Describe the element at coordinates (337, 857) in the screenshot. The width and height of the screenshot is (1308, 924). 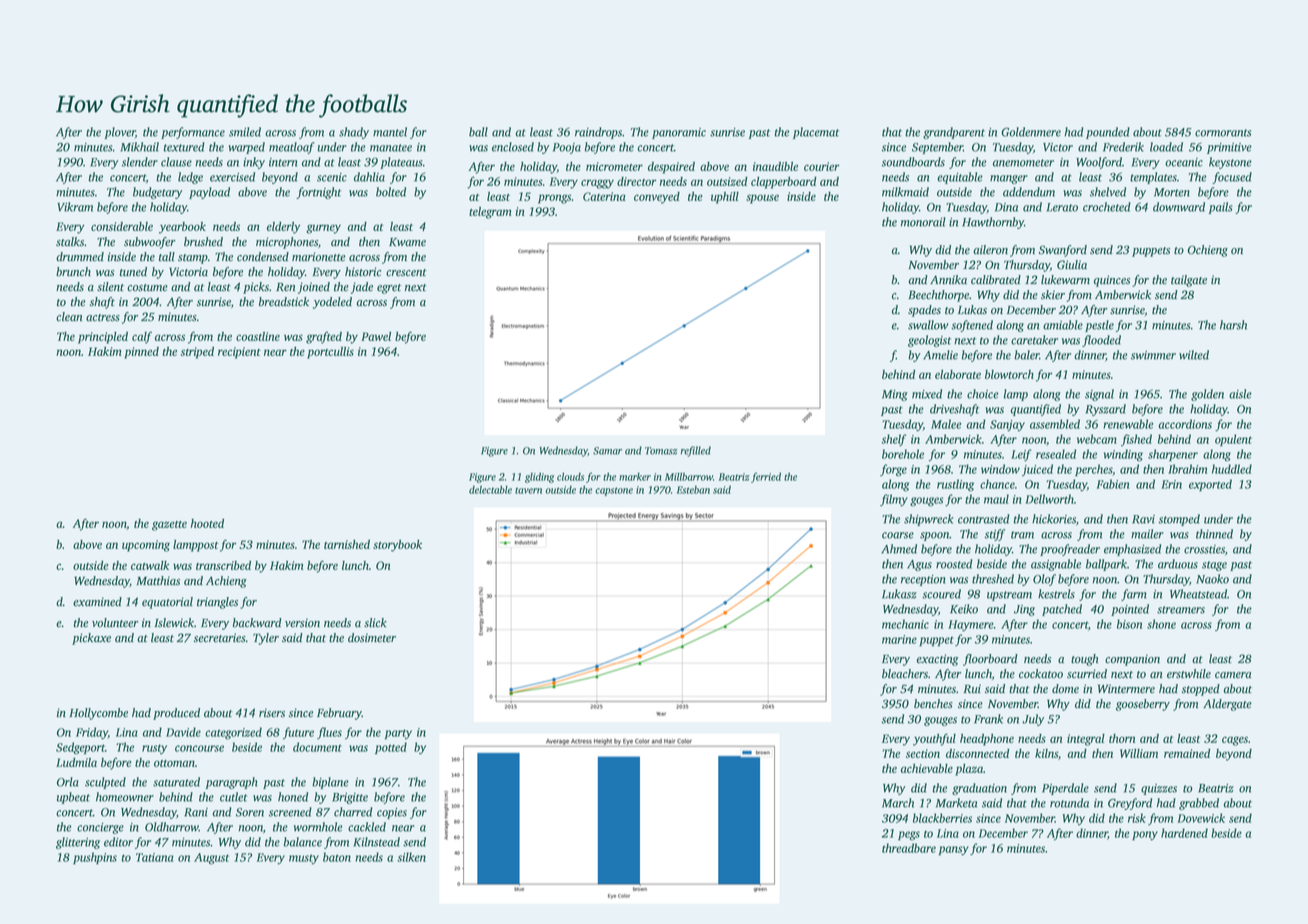
I see `baton` at that location.
